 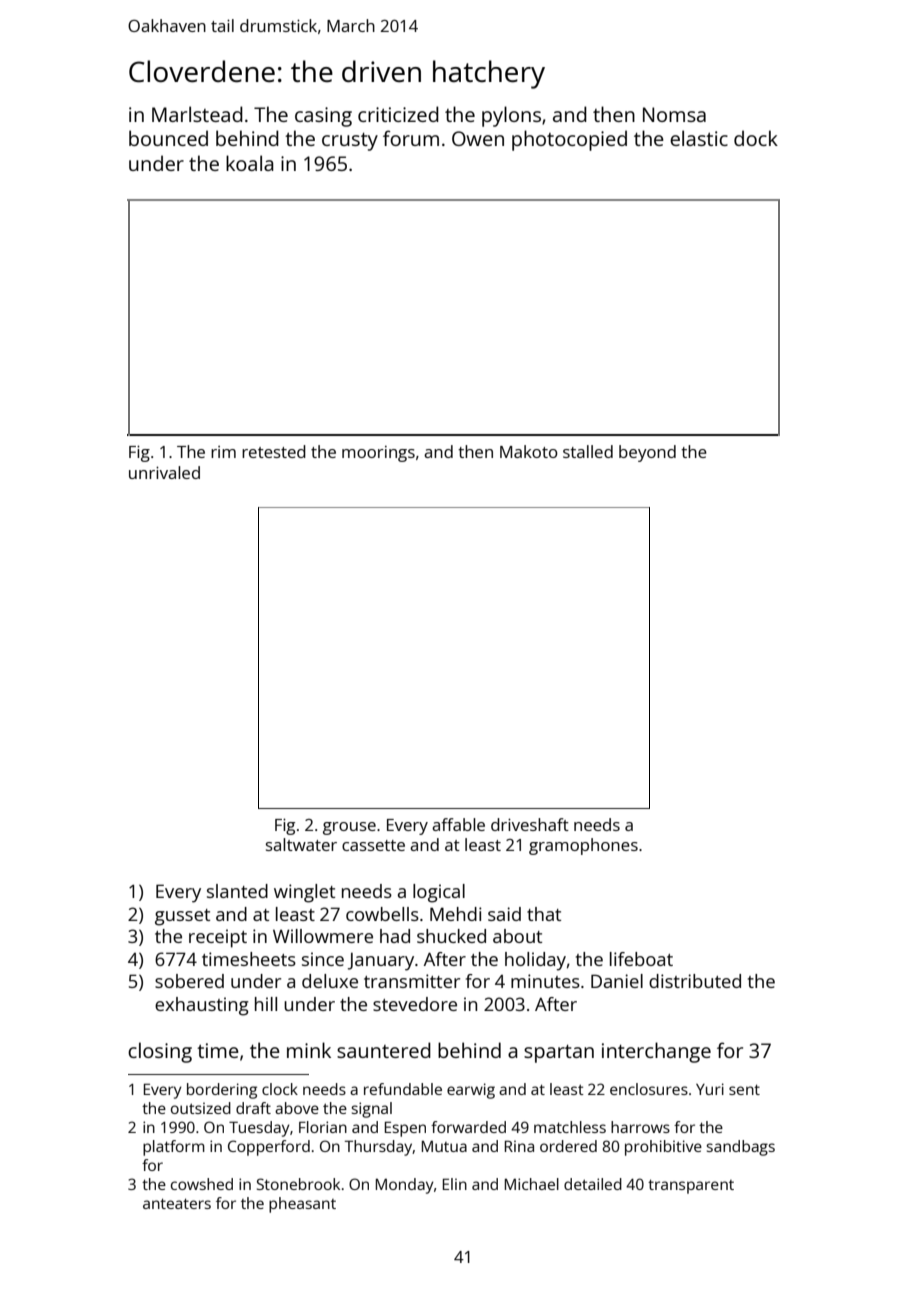 What do you see at coordinates (378, 454) in the image?
I see `moorings` at bounding box center [378, 454].
